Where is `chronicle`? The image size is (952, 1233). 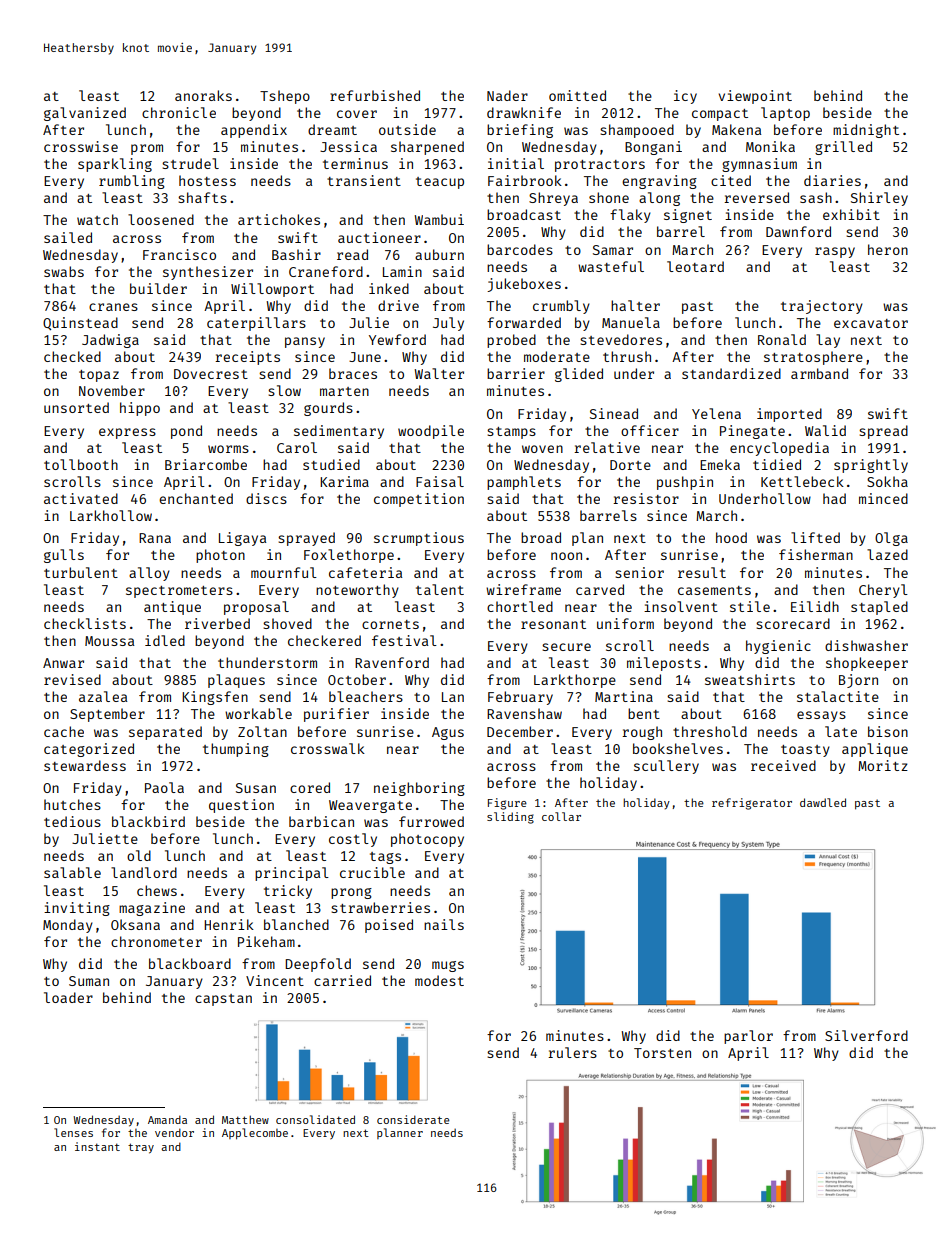 chronicle is located at coordinates (179, 112).
